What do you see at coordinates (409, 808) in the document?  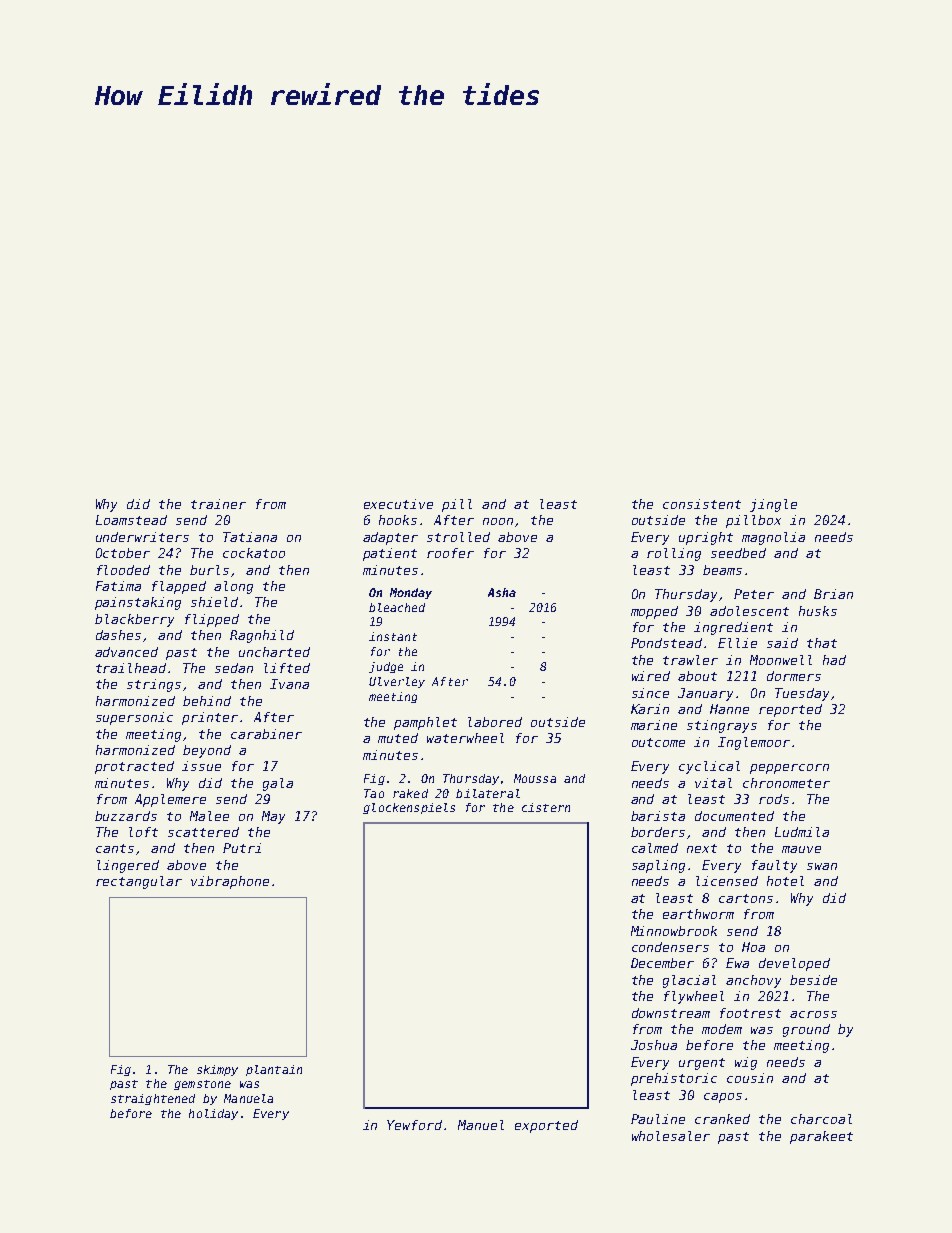 I see `glockenspiels` at bounding box center [409, 808].
